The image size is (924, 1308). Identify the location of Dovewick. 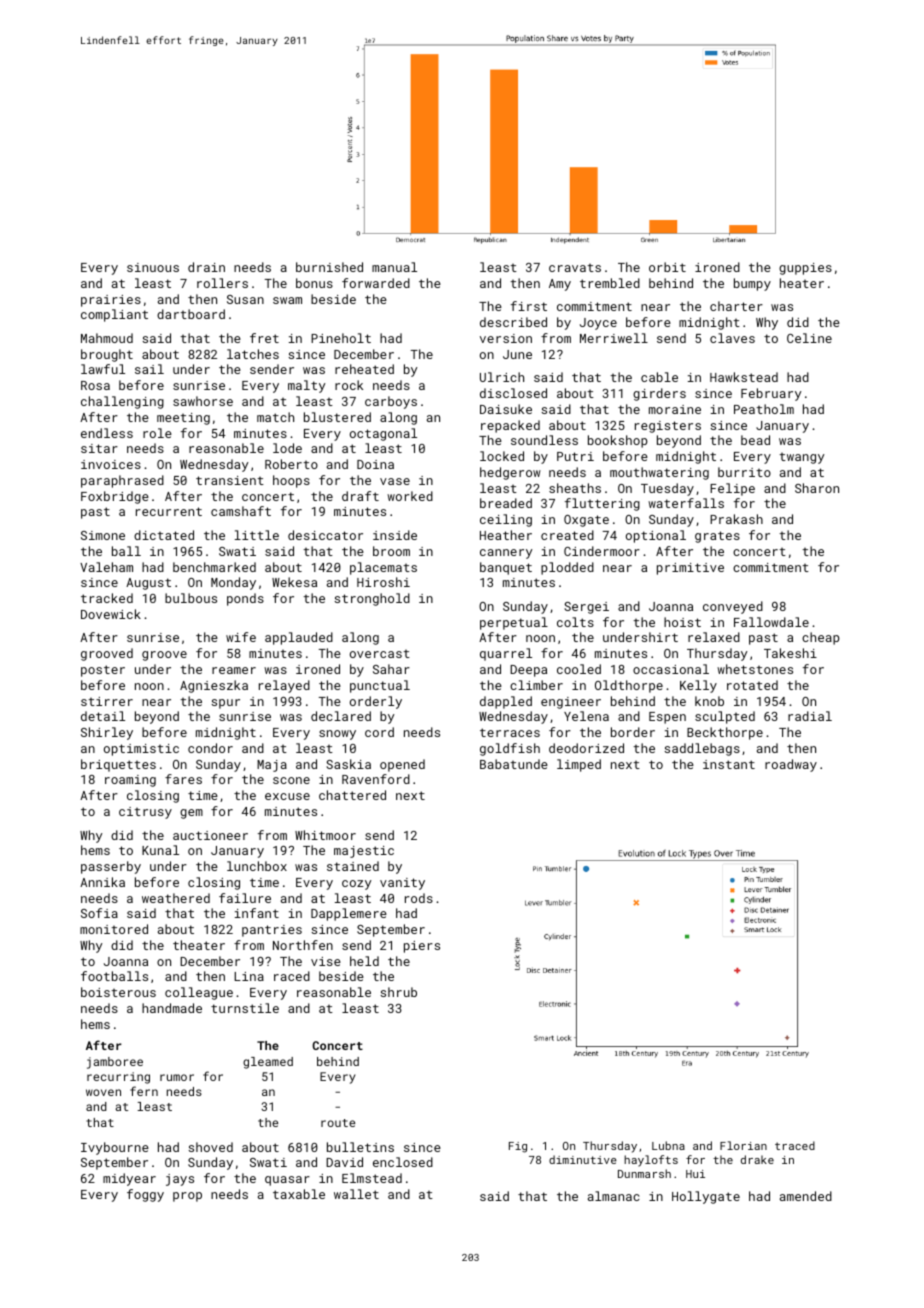
(111, 614).
